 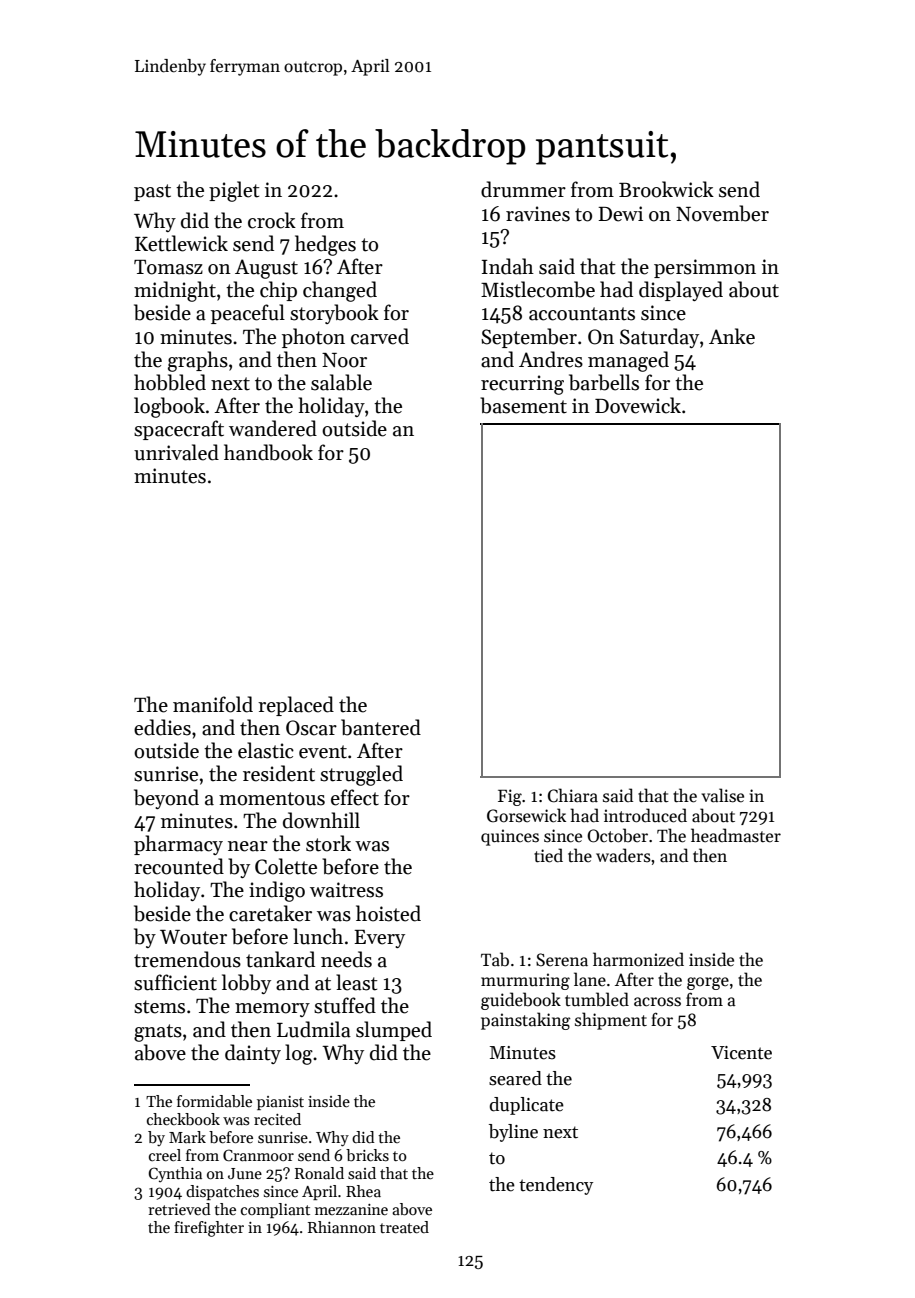 What do you see at coordinates (495, 959) in the screenshot?
I see `Tab` at bounding box center [495, 959].
